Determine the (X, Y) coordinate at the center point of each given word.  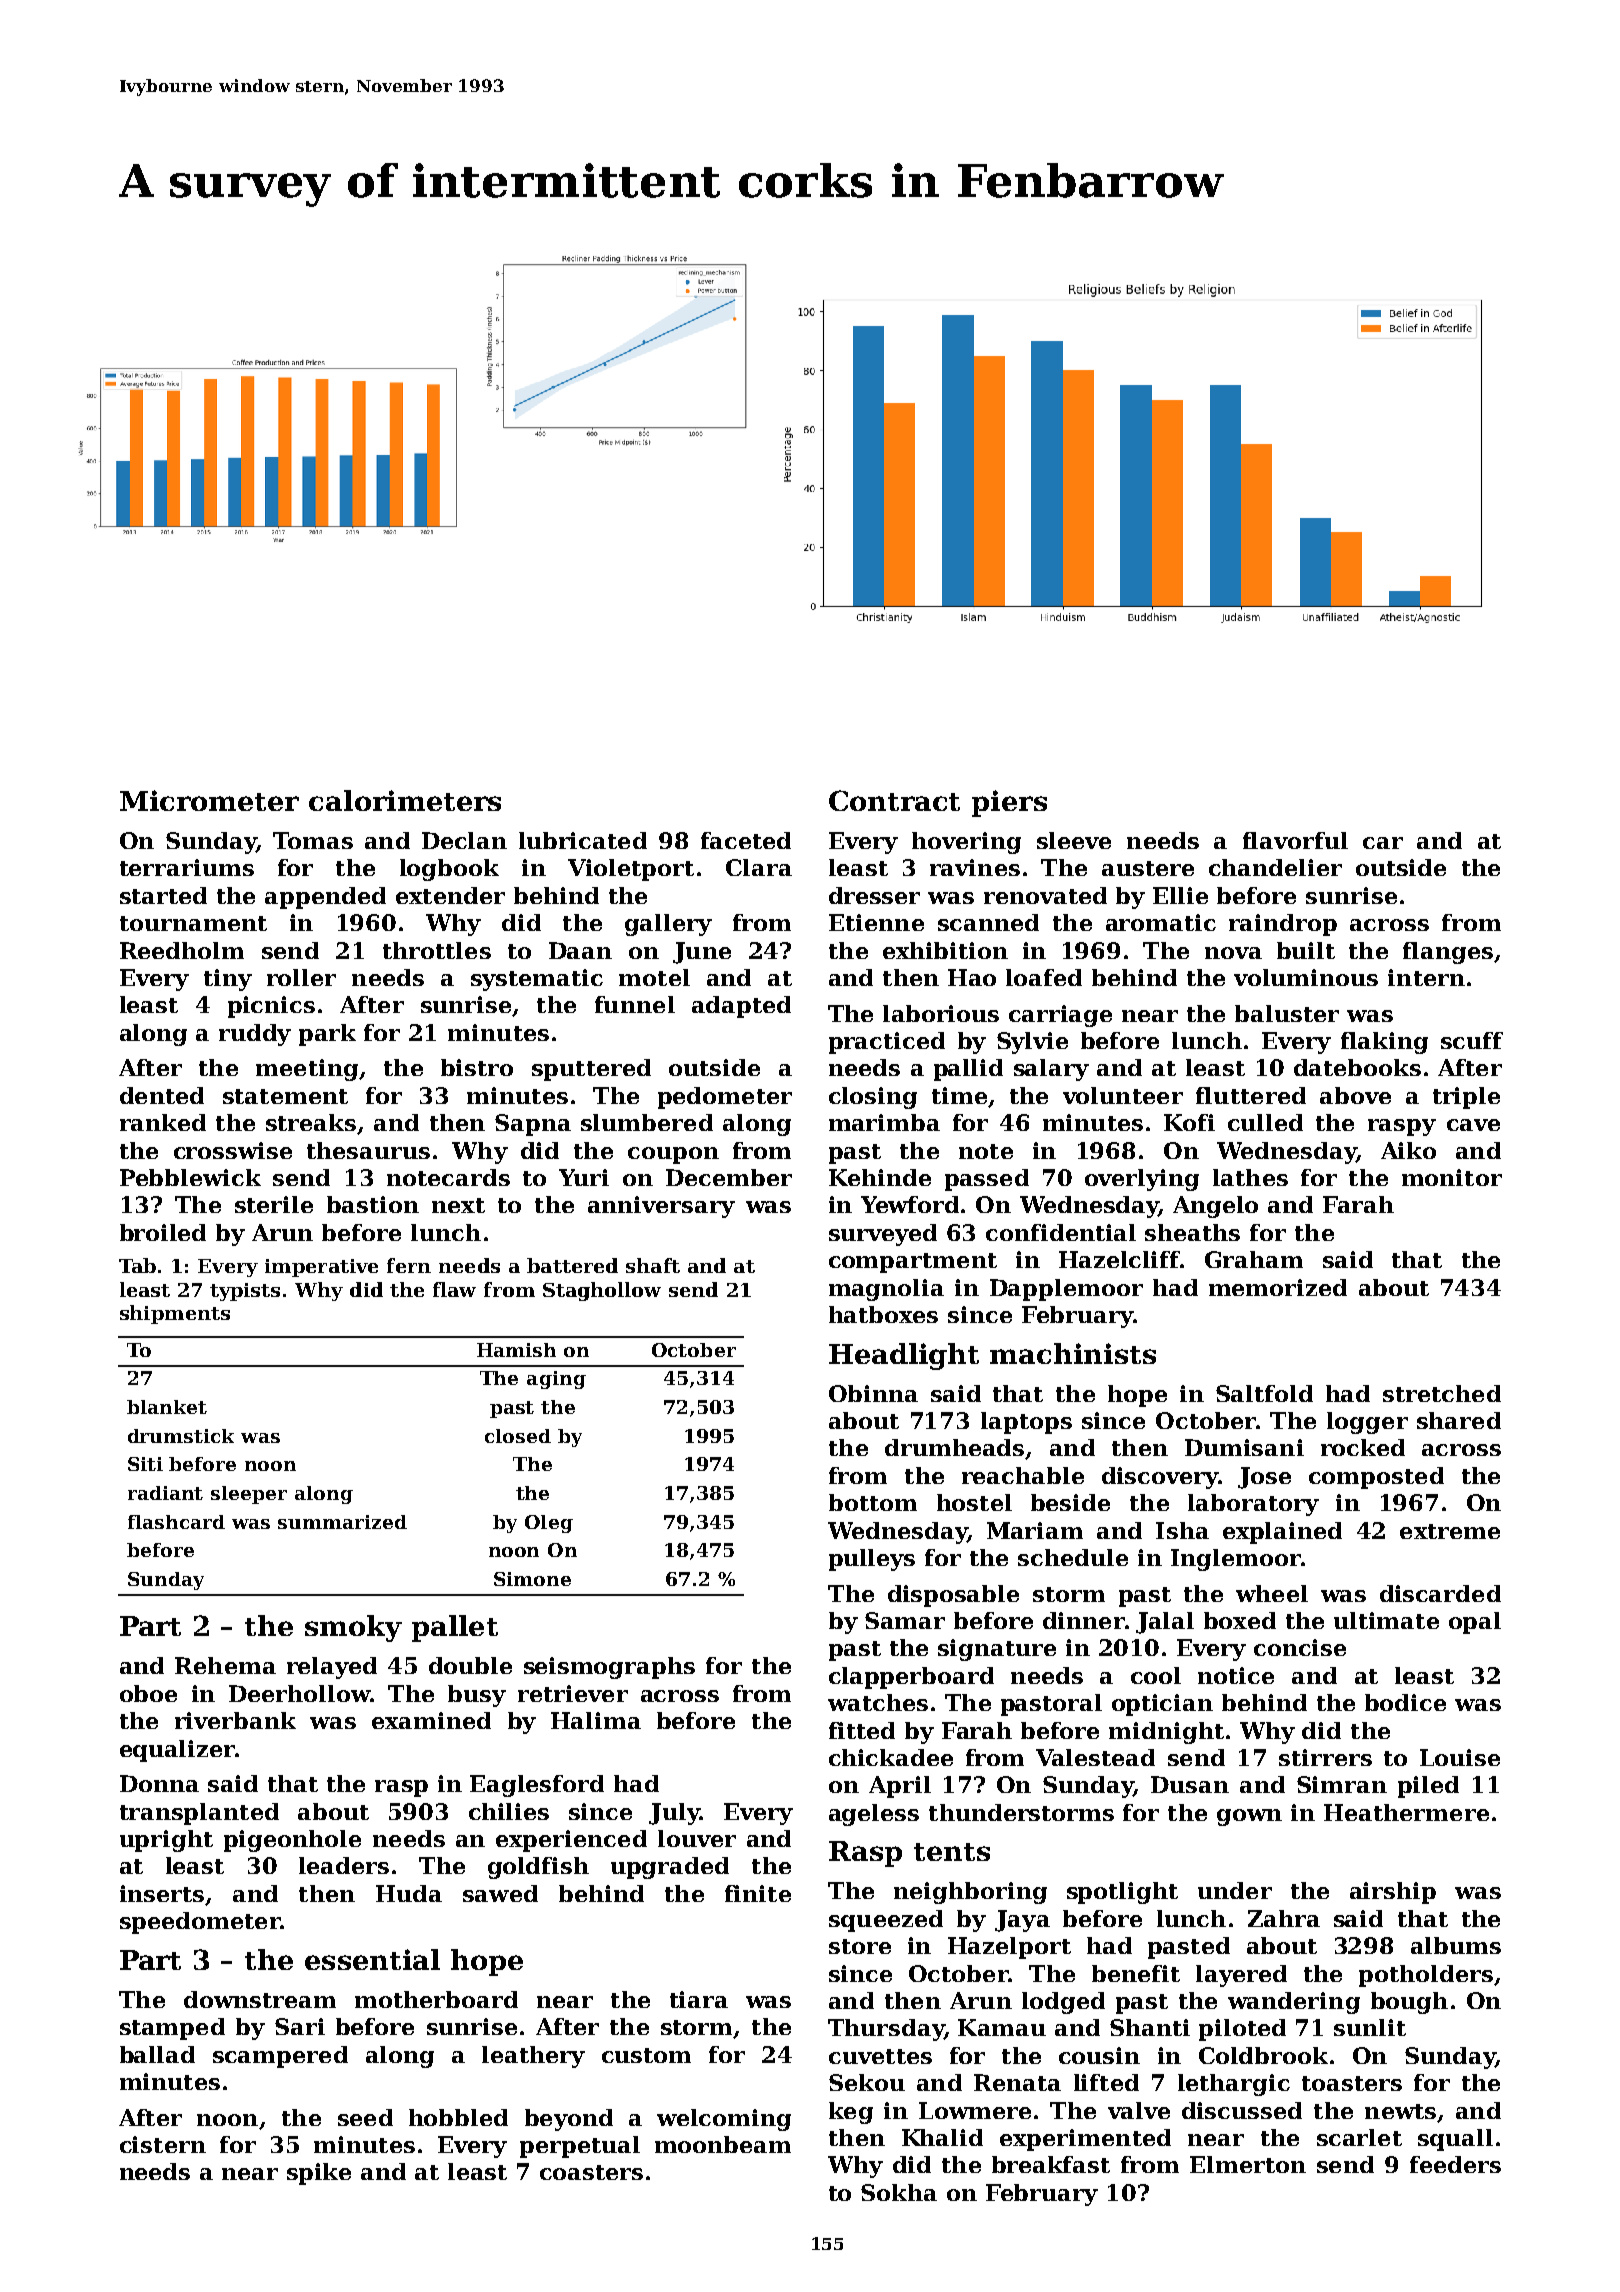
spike (319, 2174)
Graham (1254, 1259)
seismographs (609, 1668)
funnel (635, 1004)
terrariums (187, 867)
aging (556, 1380)
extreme (1450, 1531)
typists (245, 1292)
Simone (532, 1579)
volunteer (1123, 1095)
